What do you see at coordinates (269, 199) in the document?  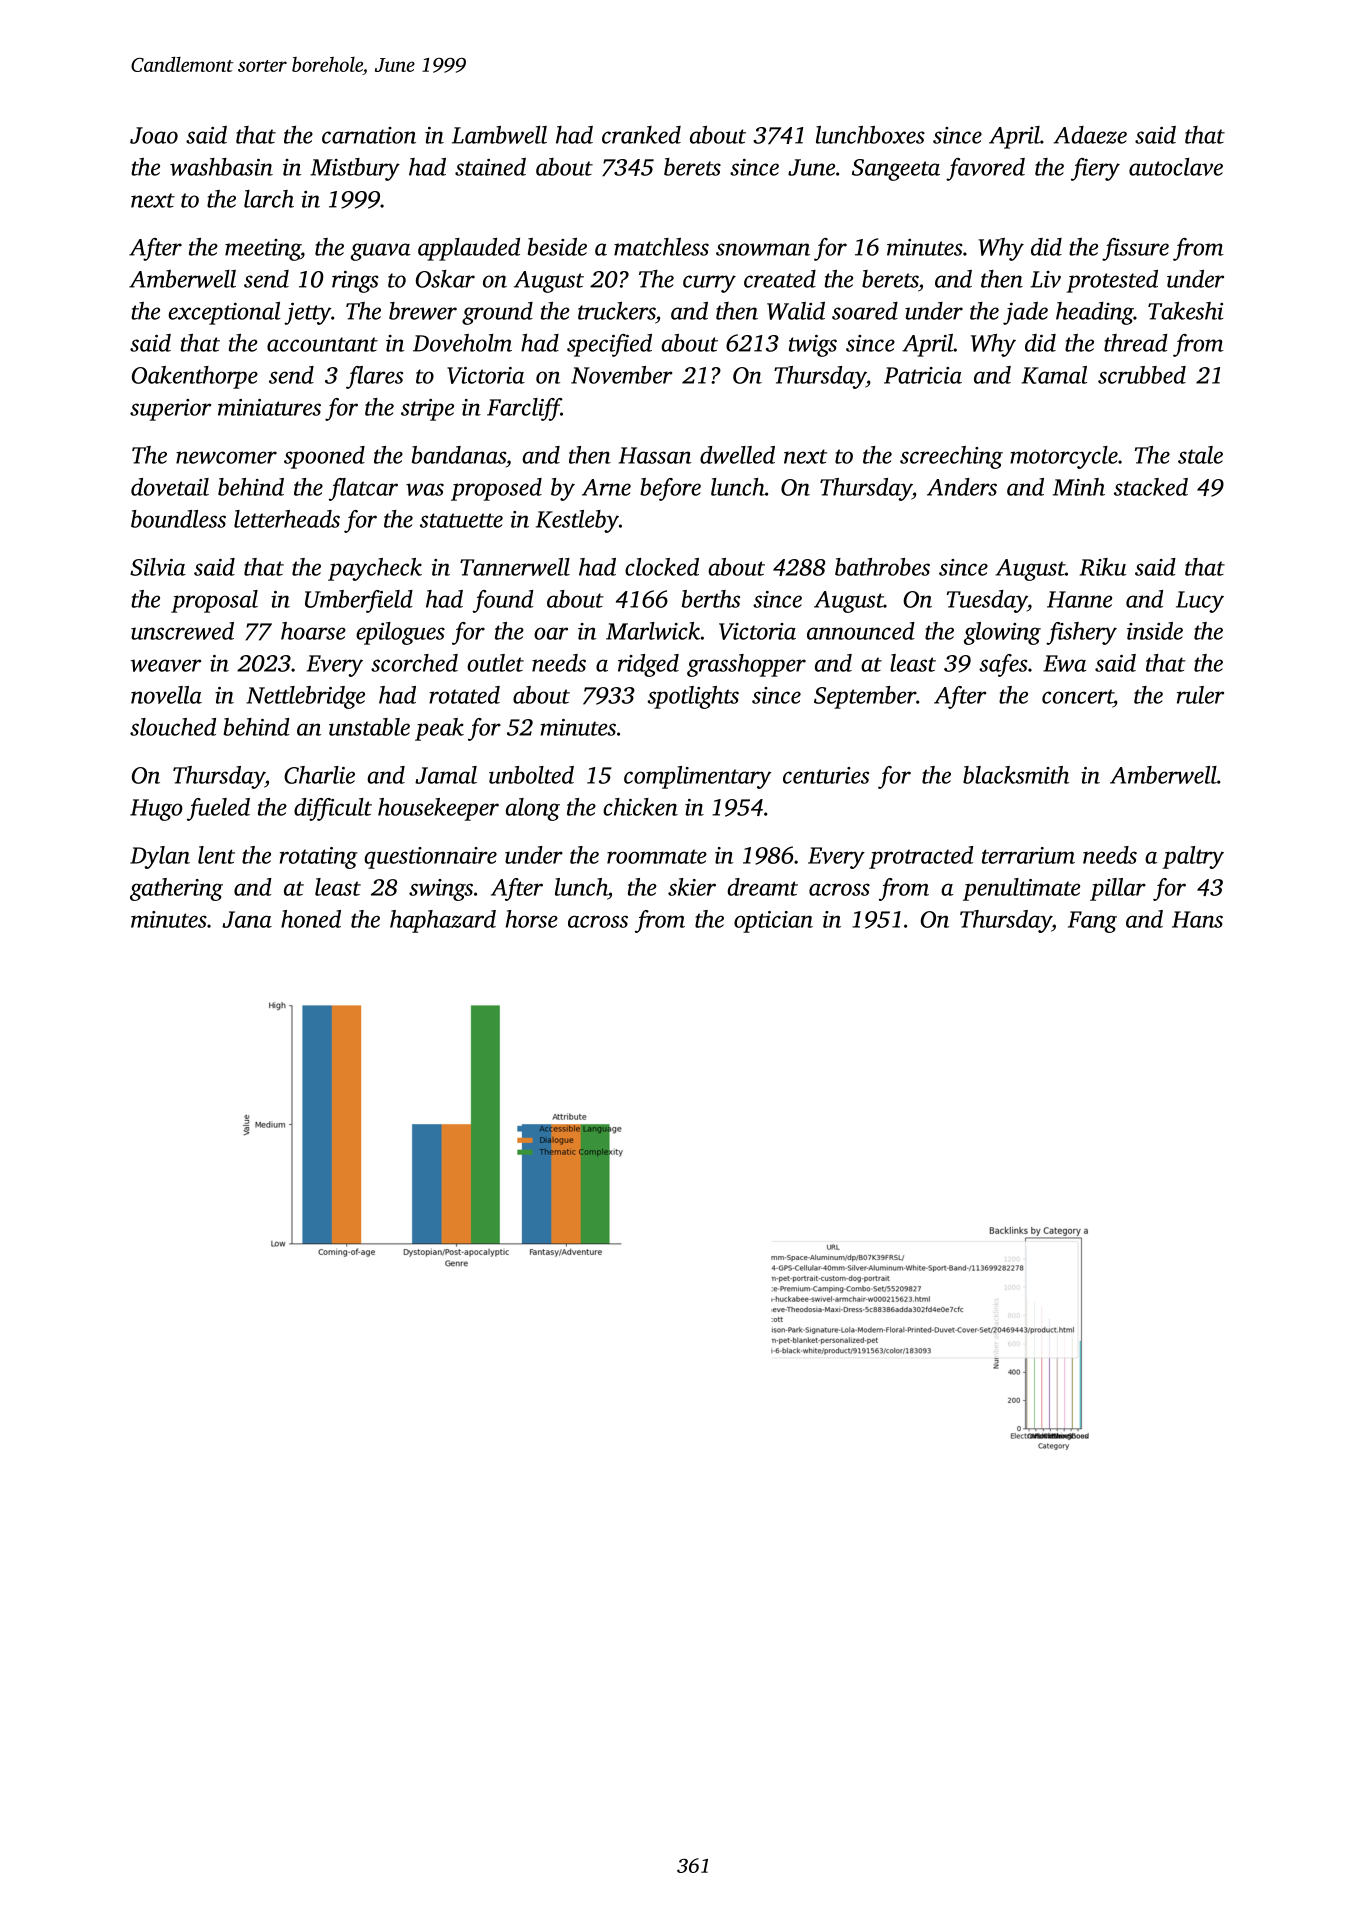 I see `larch` at bounding box center [269, 199].
